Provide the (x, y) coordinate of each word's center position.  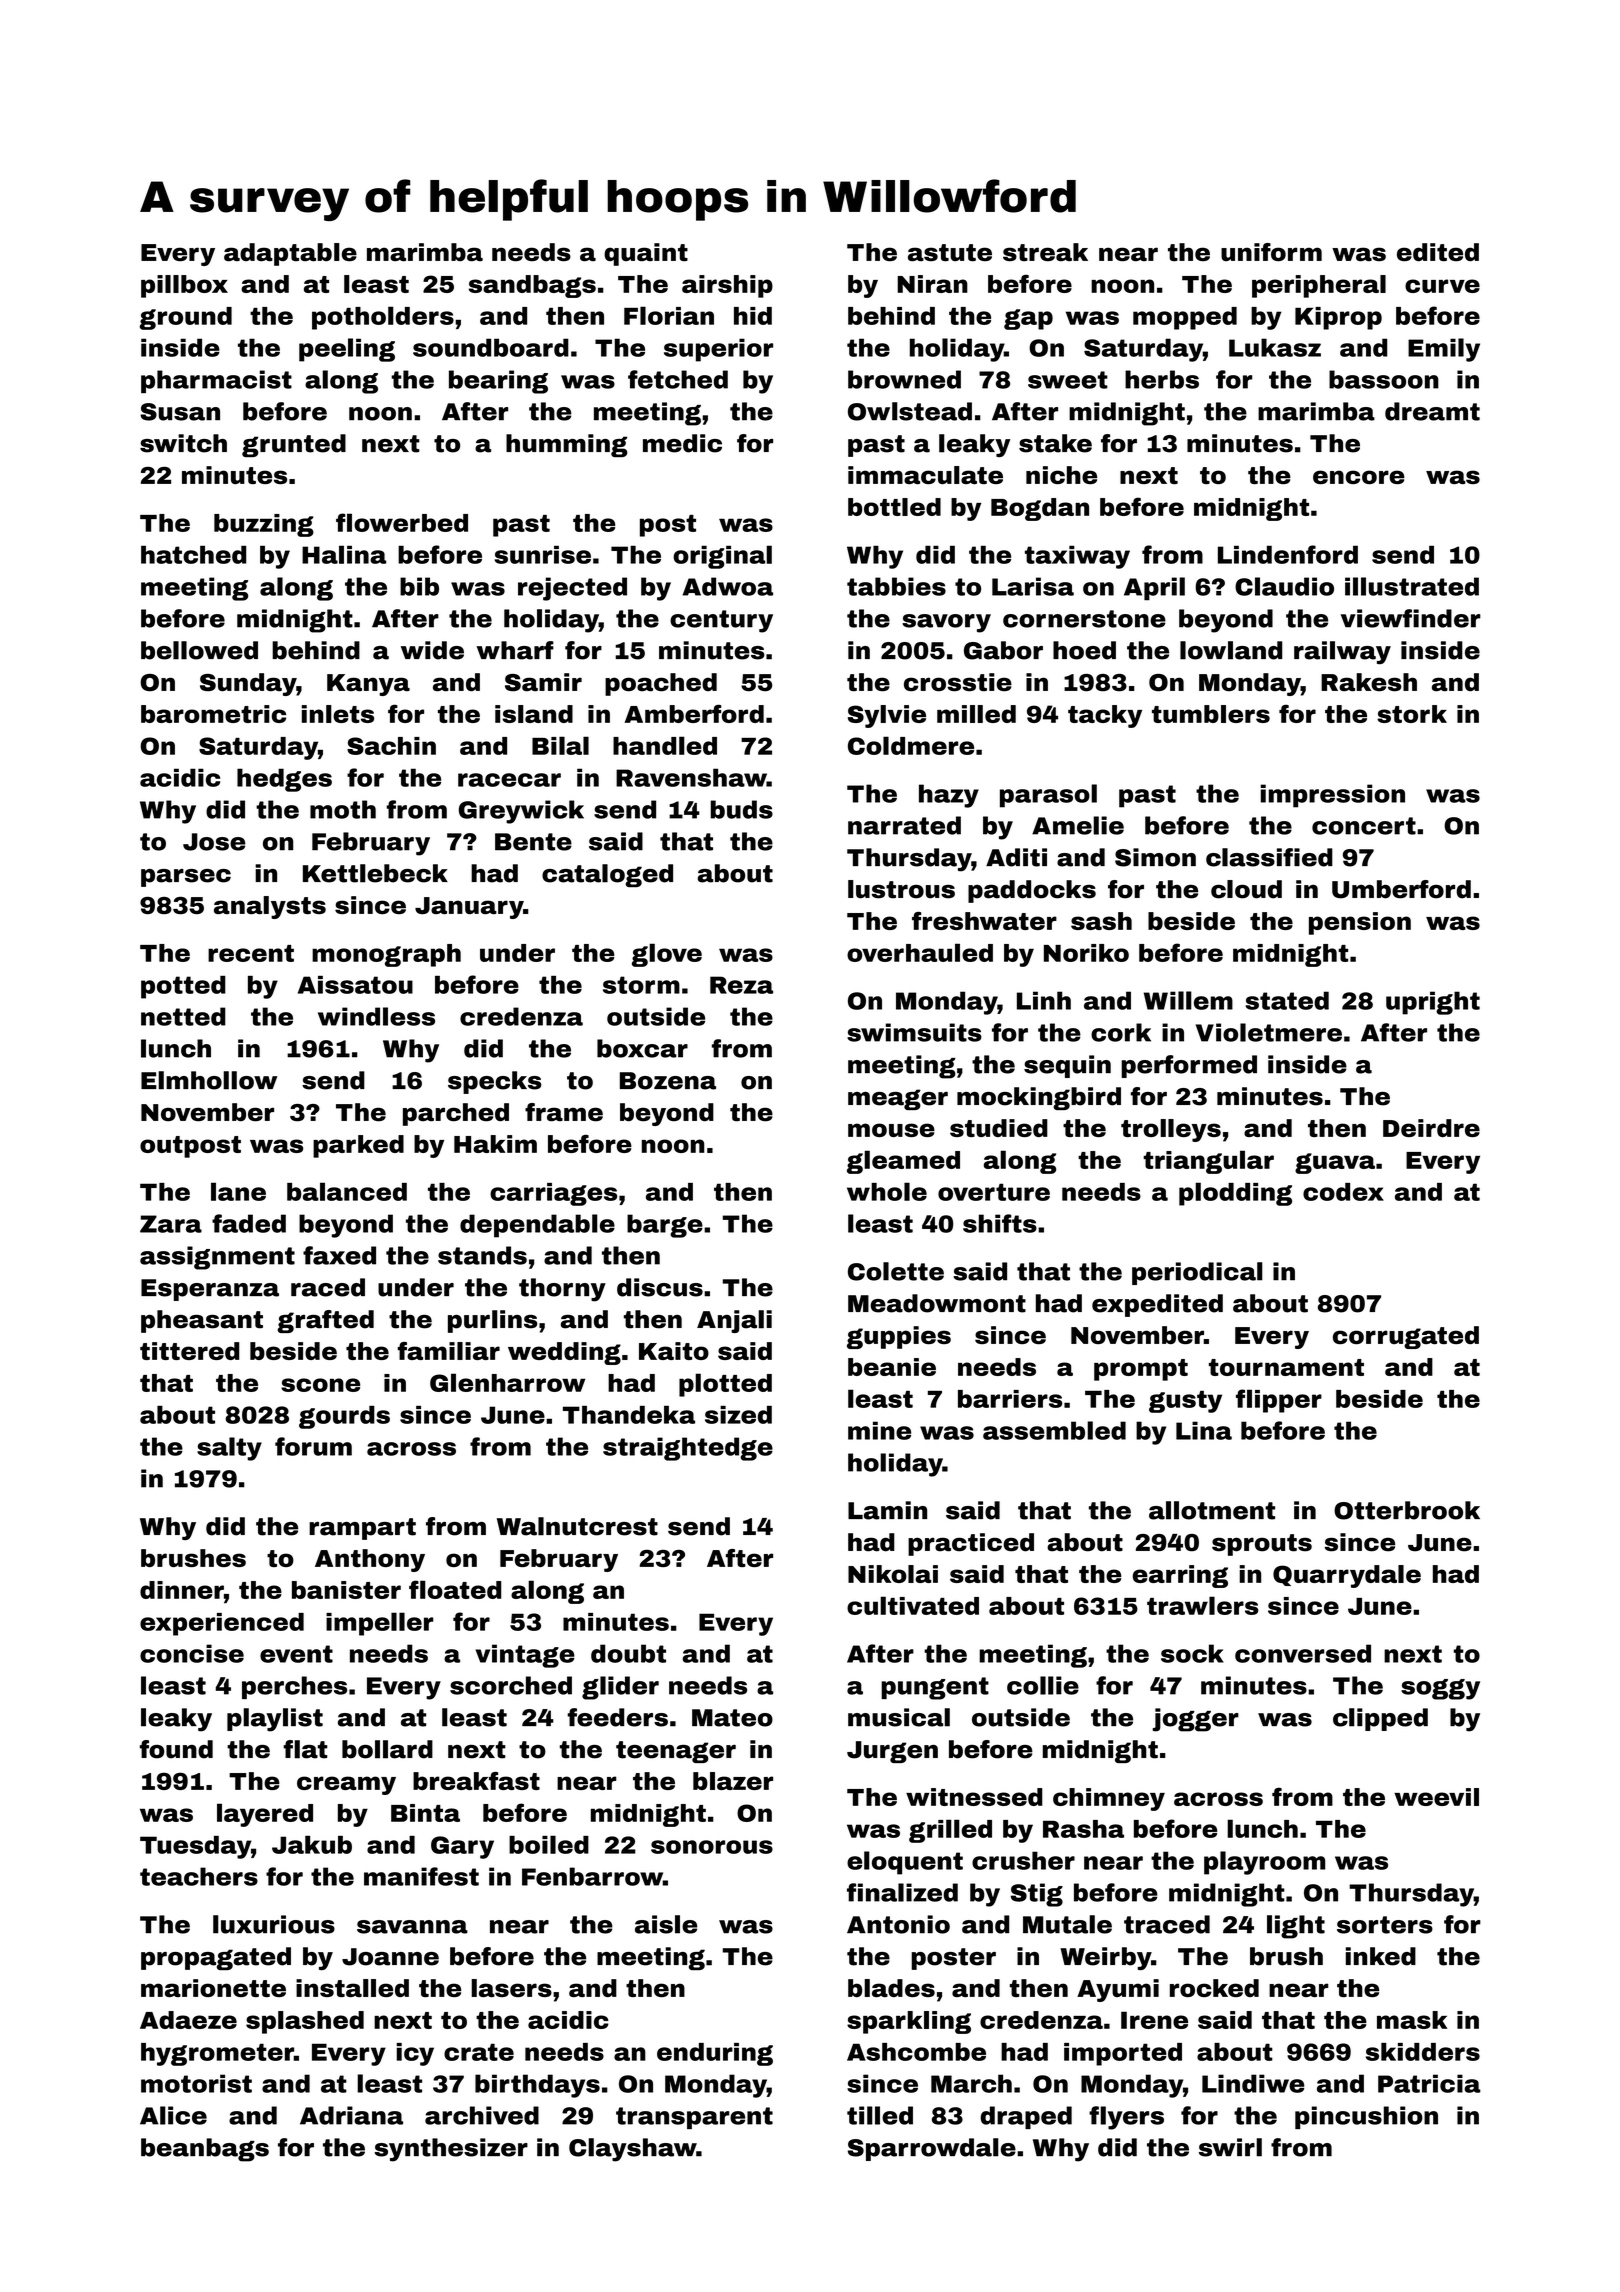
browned (904, 379)
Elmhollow (209, 1080)
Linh (1044, 1000)
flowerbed (402, 522)
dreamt (1432, 411)
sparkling (909, 2022)
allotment (1212, 1510)
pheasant (202, 1321)
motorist (196, 2083)
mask (1412, 2020)
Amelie (1078, 825)
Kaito (674, 1351)
